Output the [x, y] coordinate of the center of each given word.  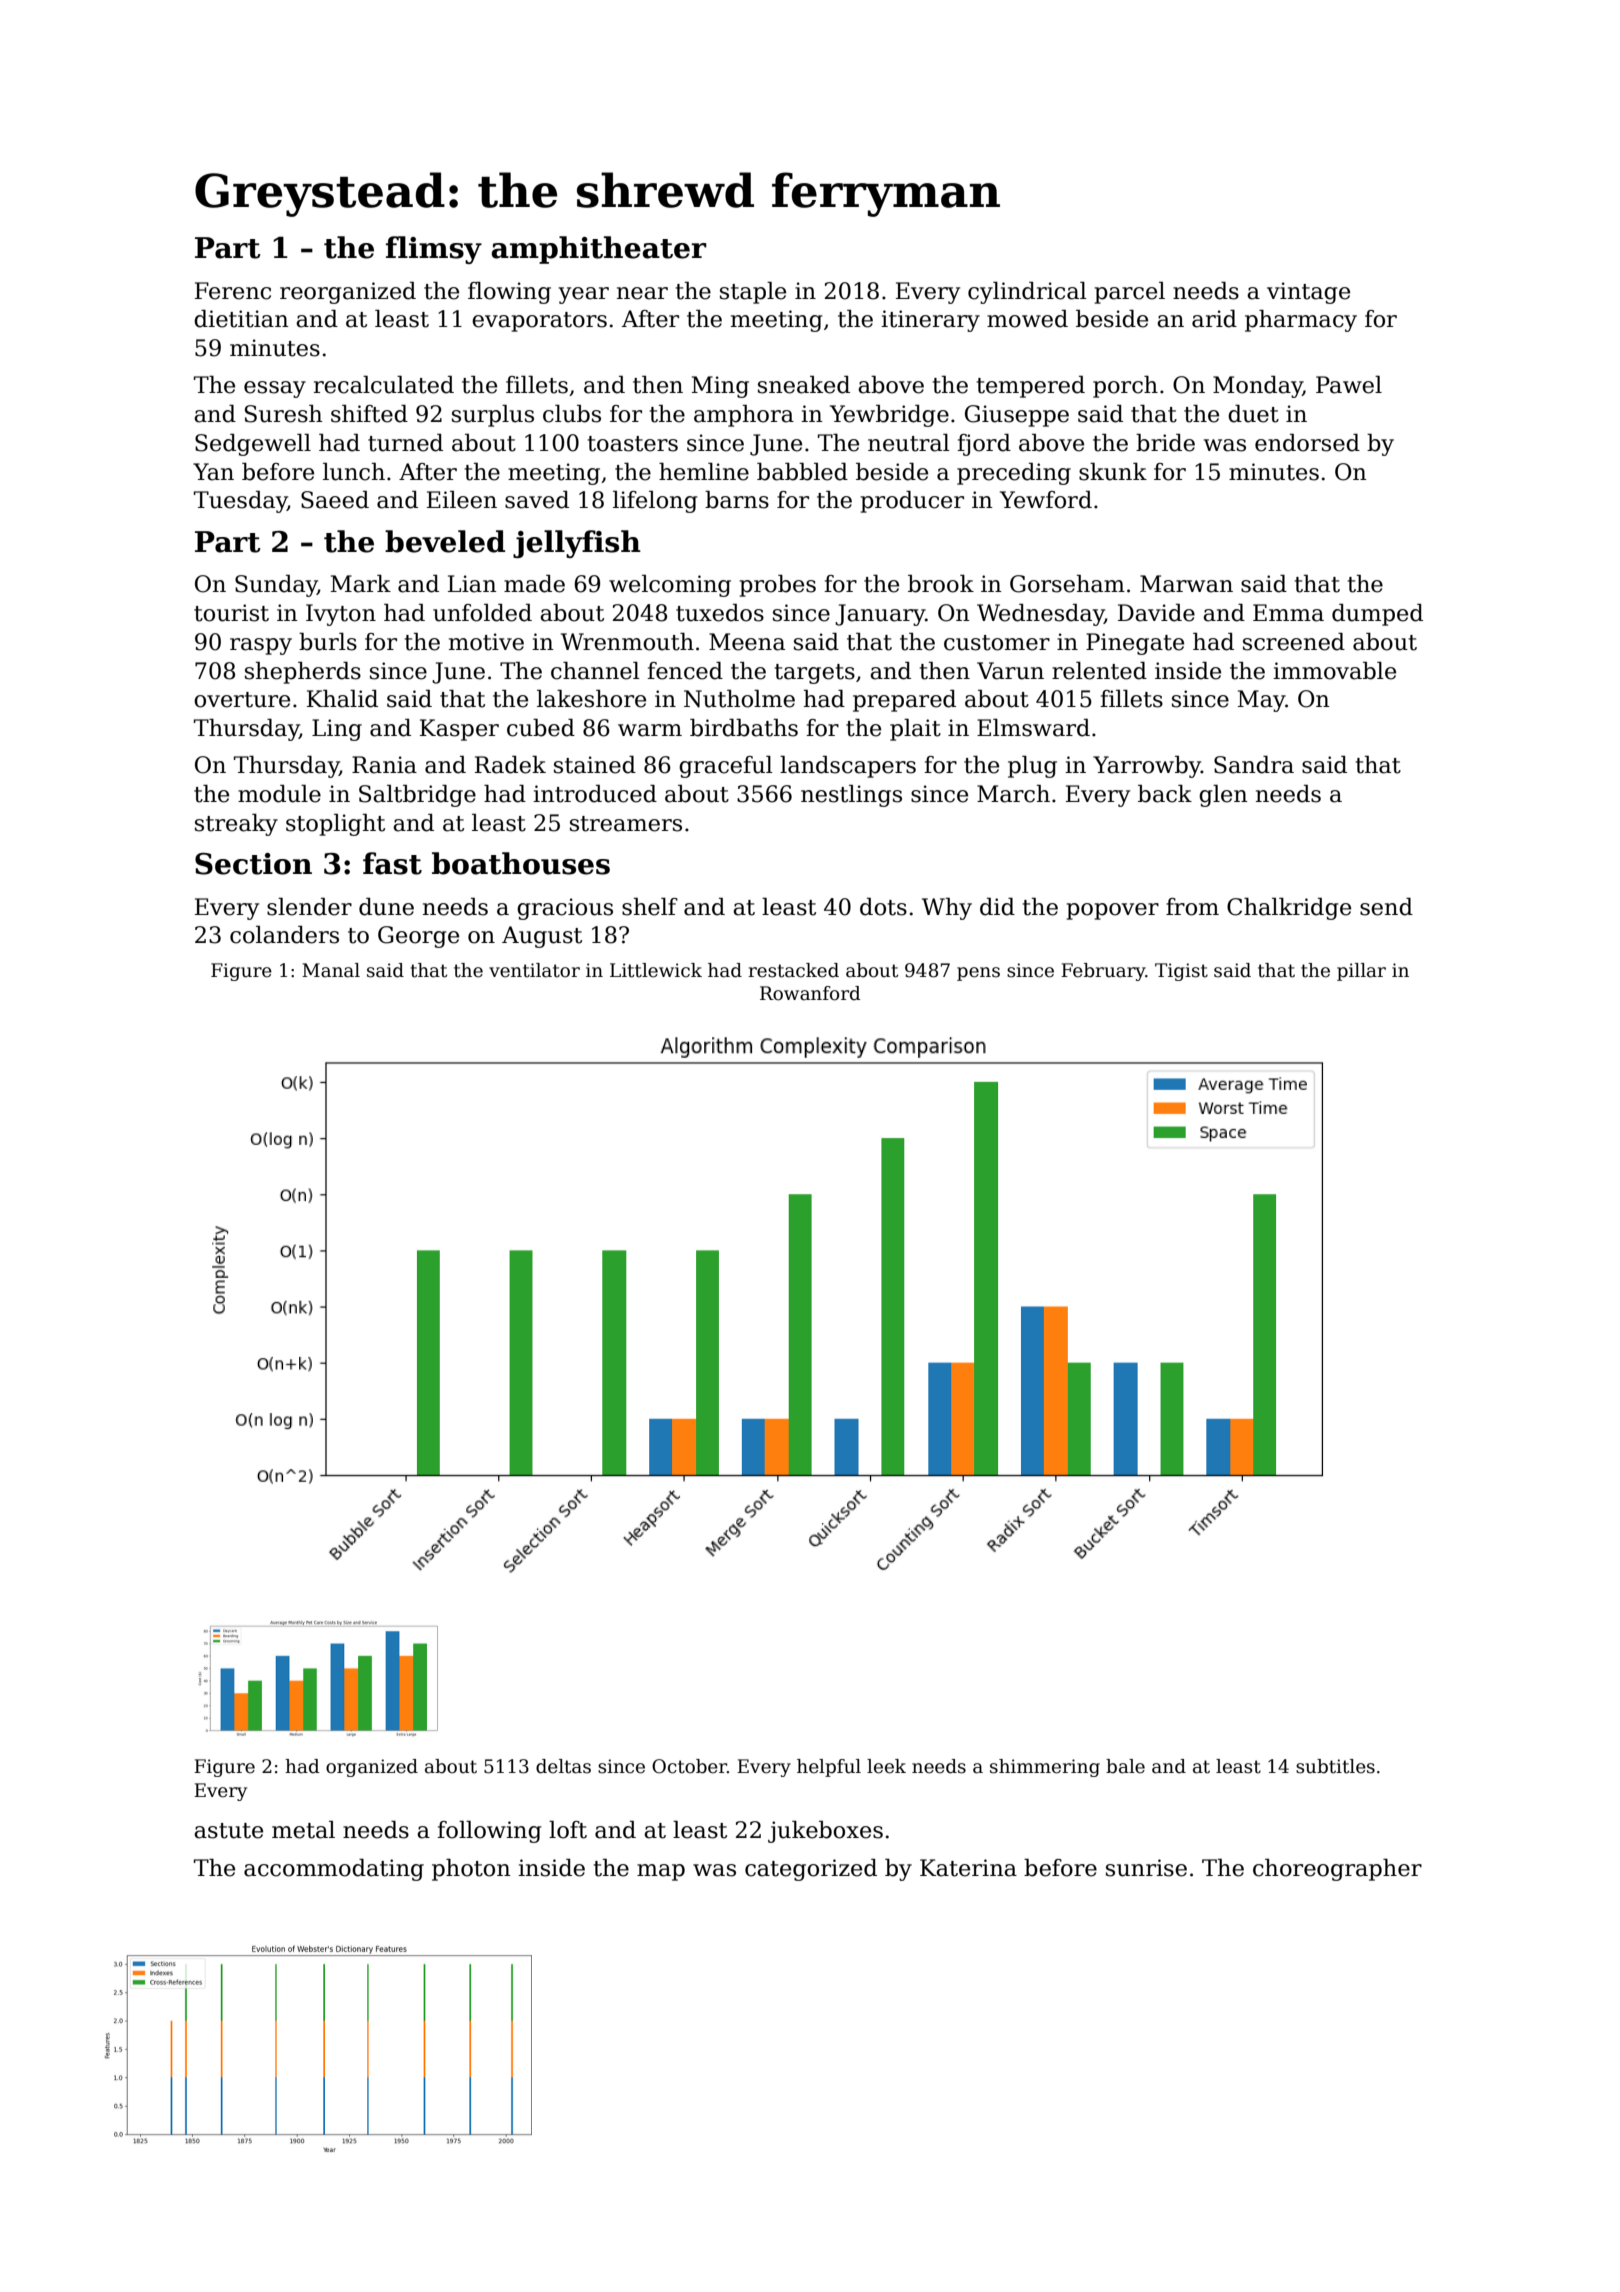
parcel [1130, 293]
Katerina [968, 1868]
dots [883, 907]
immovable [1334, 671]
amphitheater [599, 250]
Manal [331, 970]
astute [228, 1831]
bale [1125, 1766]
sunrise [1146, 1868]
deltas [563, 1766]
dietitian [241, 319]
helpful [829, 1768]
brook [941, 584]
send [1386, 907]
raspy [261, 646]
